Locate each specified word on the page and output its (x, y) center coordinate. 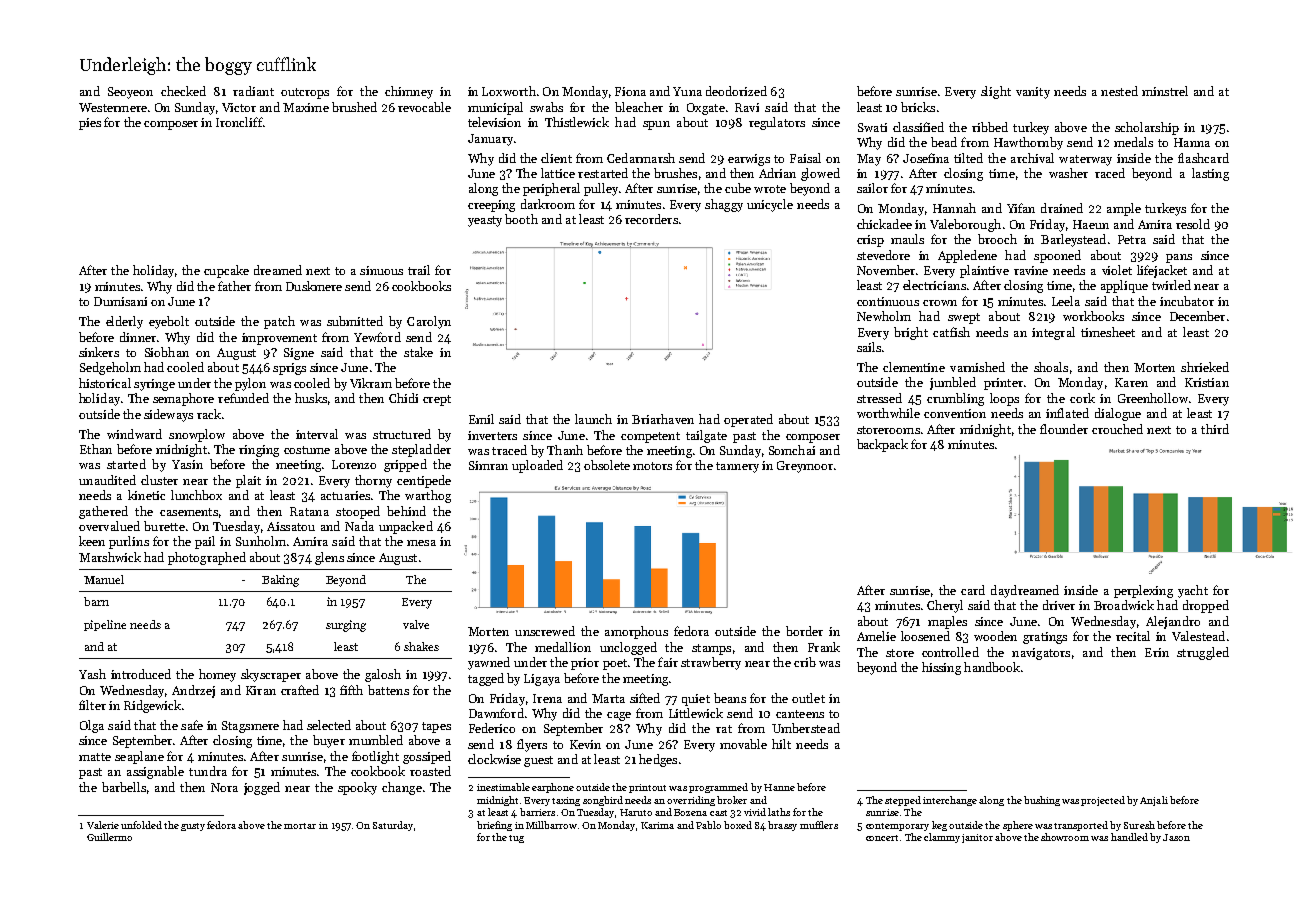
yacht (1193, 591)
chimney (409, 92)
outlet (808, 698)
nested (1119, 91)
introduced (141, 674)
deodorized (736, 91)
